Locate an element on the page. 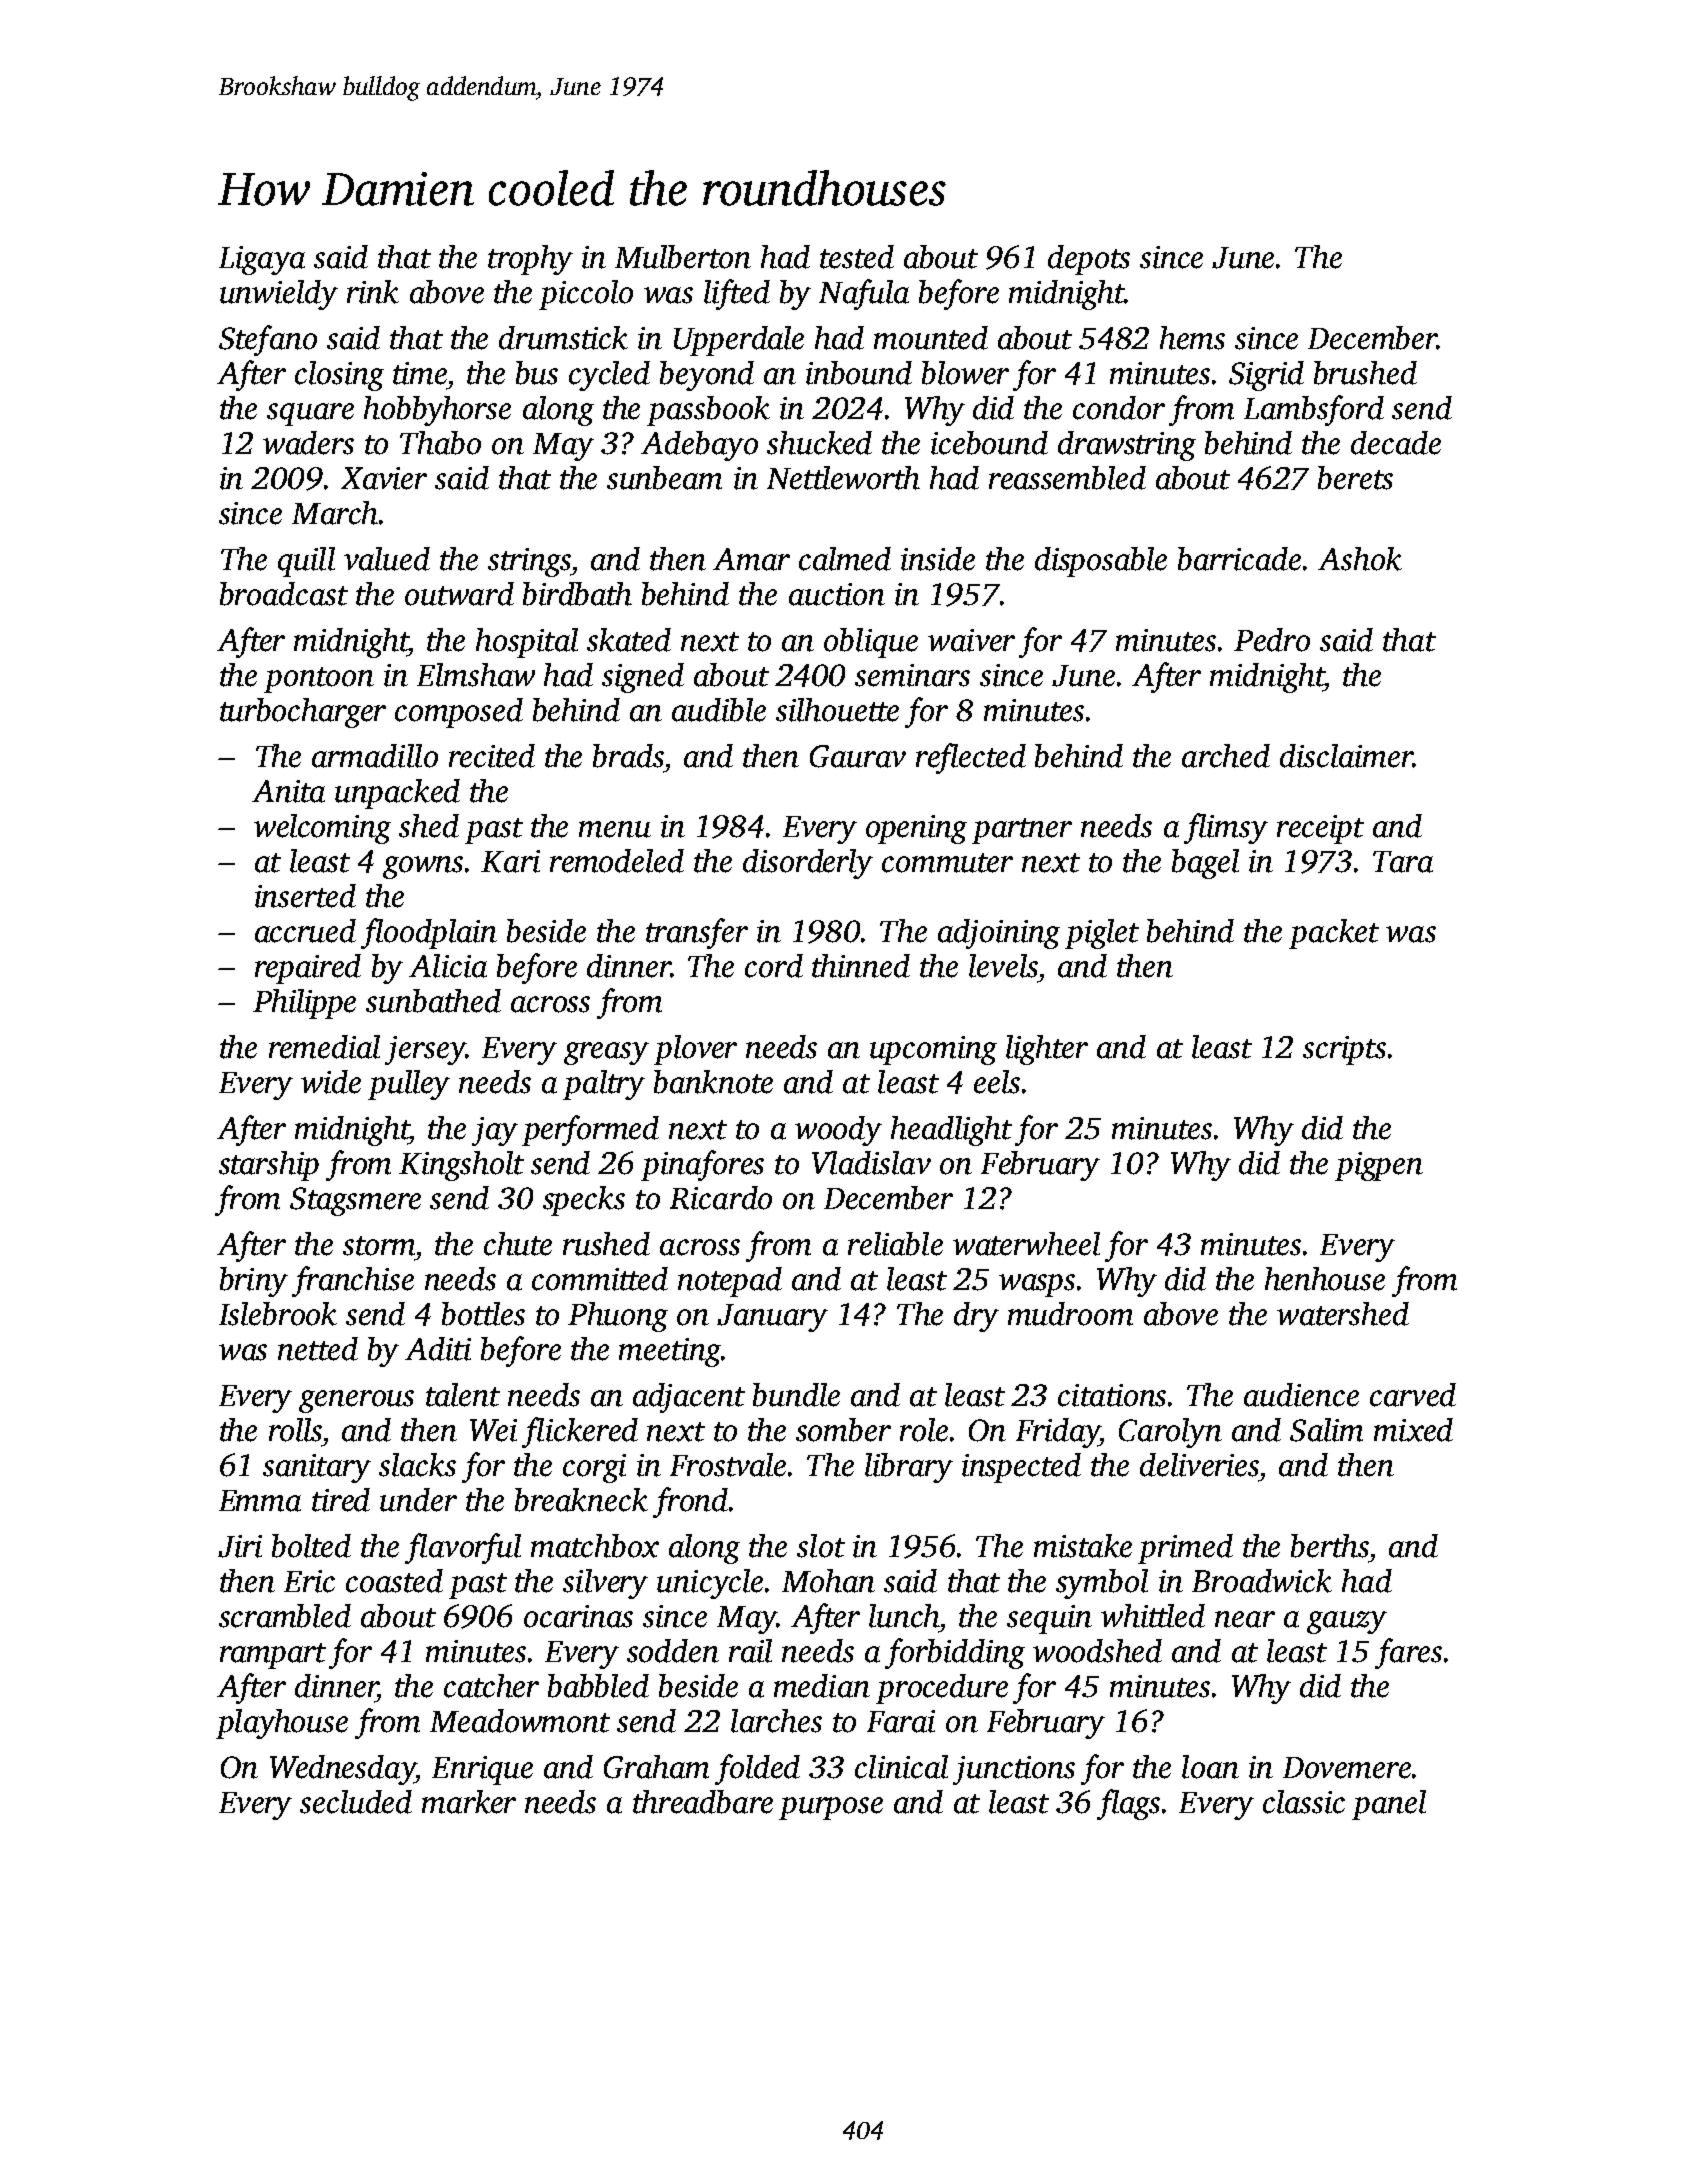  pigpen is located at coordinates (1379, 1166).
